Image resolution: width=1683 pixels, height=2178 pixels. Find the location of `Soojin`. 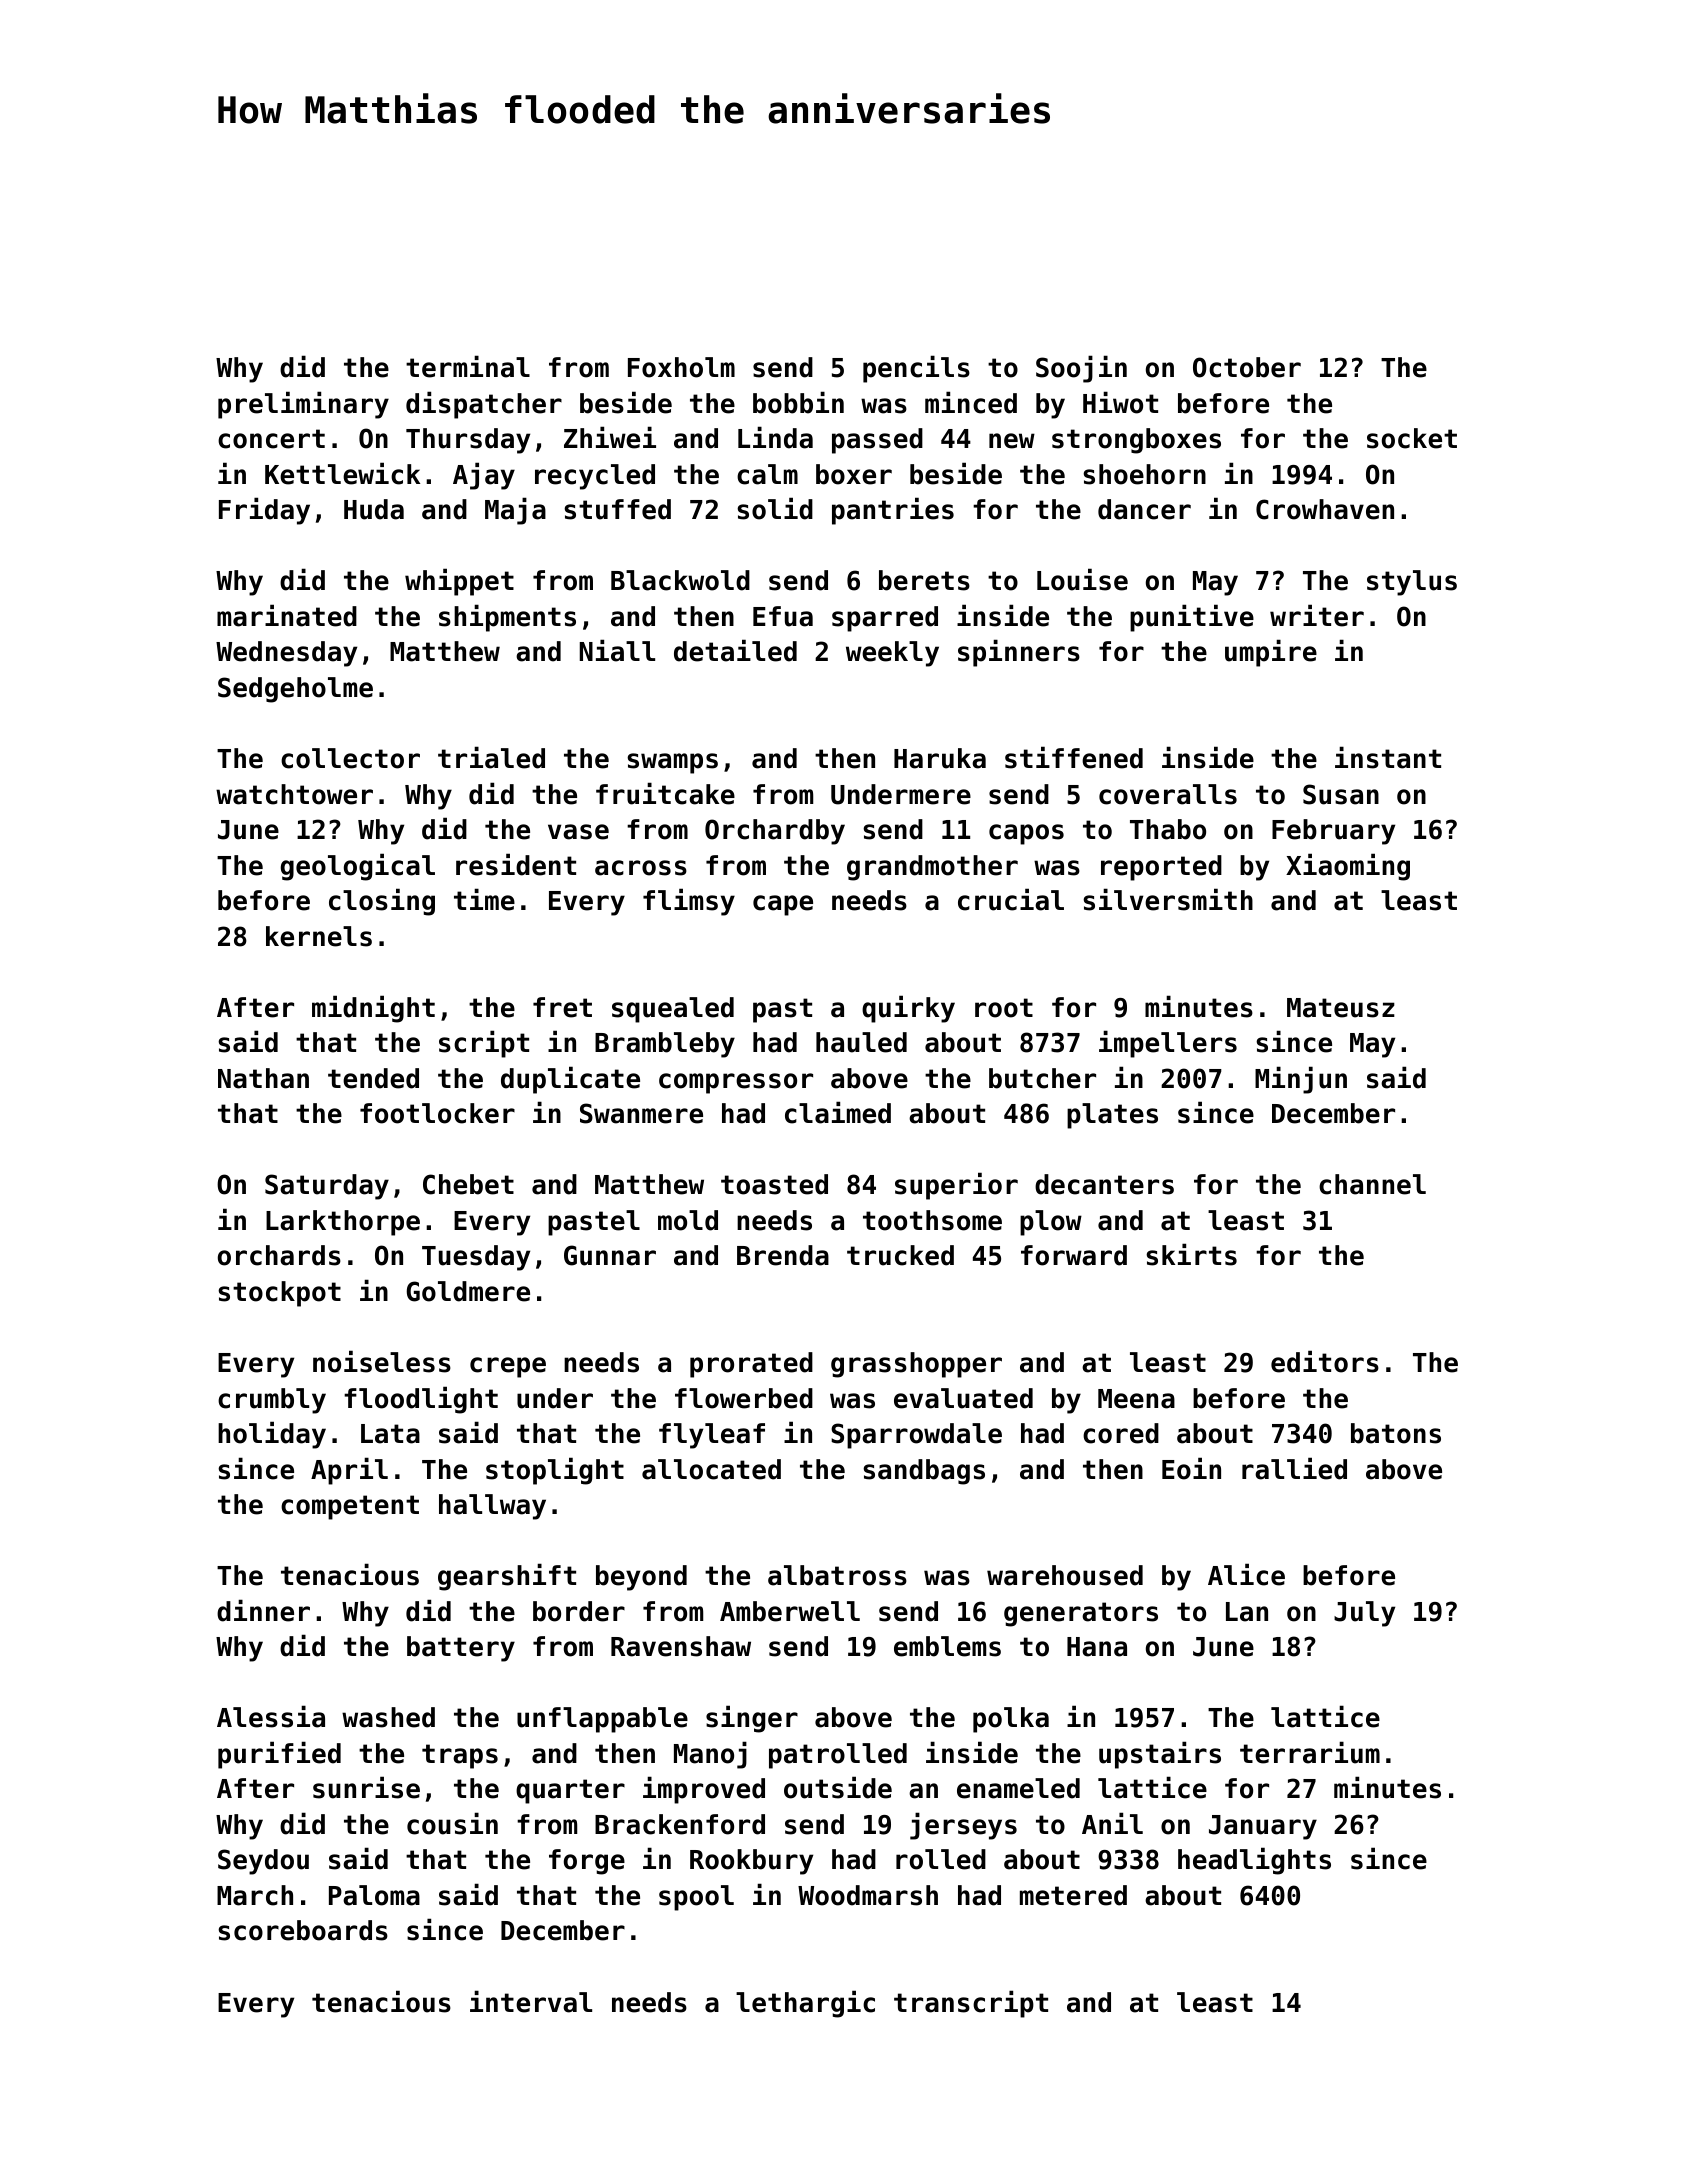

Soojin is located at coordinates (1081, 369).
